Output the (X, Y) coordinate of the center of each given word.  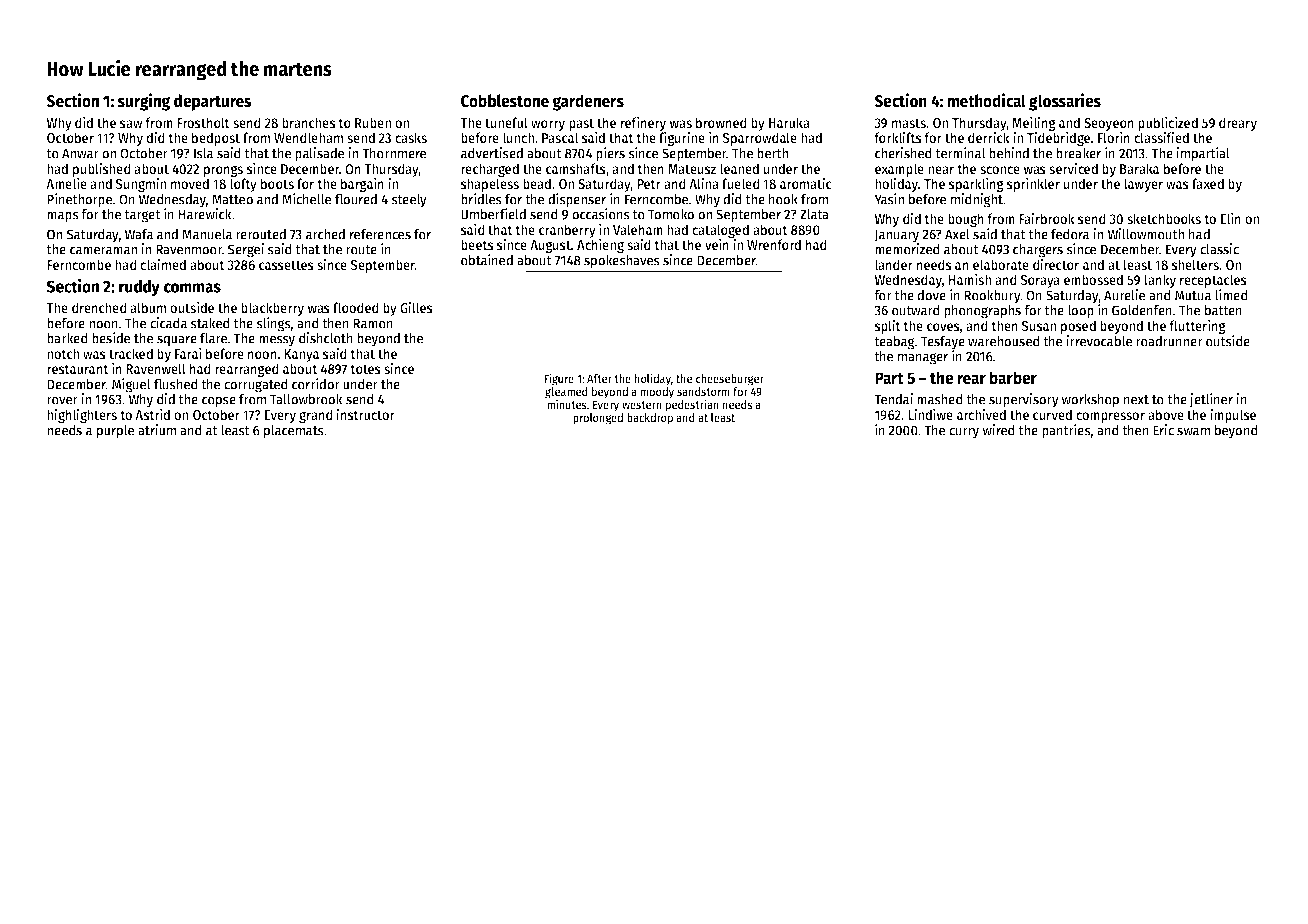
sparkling (976, 184)
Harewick (205, 214)
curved (1052, 414)
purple (115, 432)
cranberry (567, 231)
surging (143, 102)
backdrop (650, 419)
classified (1161, 137)
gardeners (588, 102)
